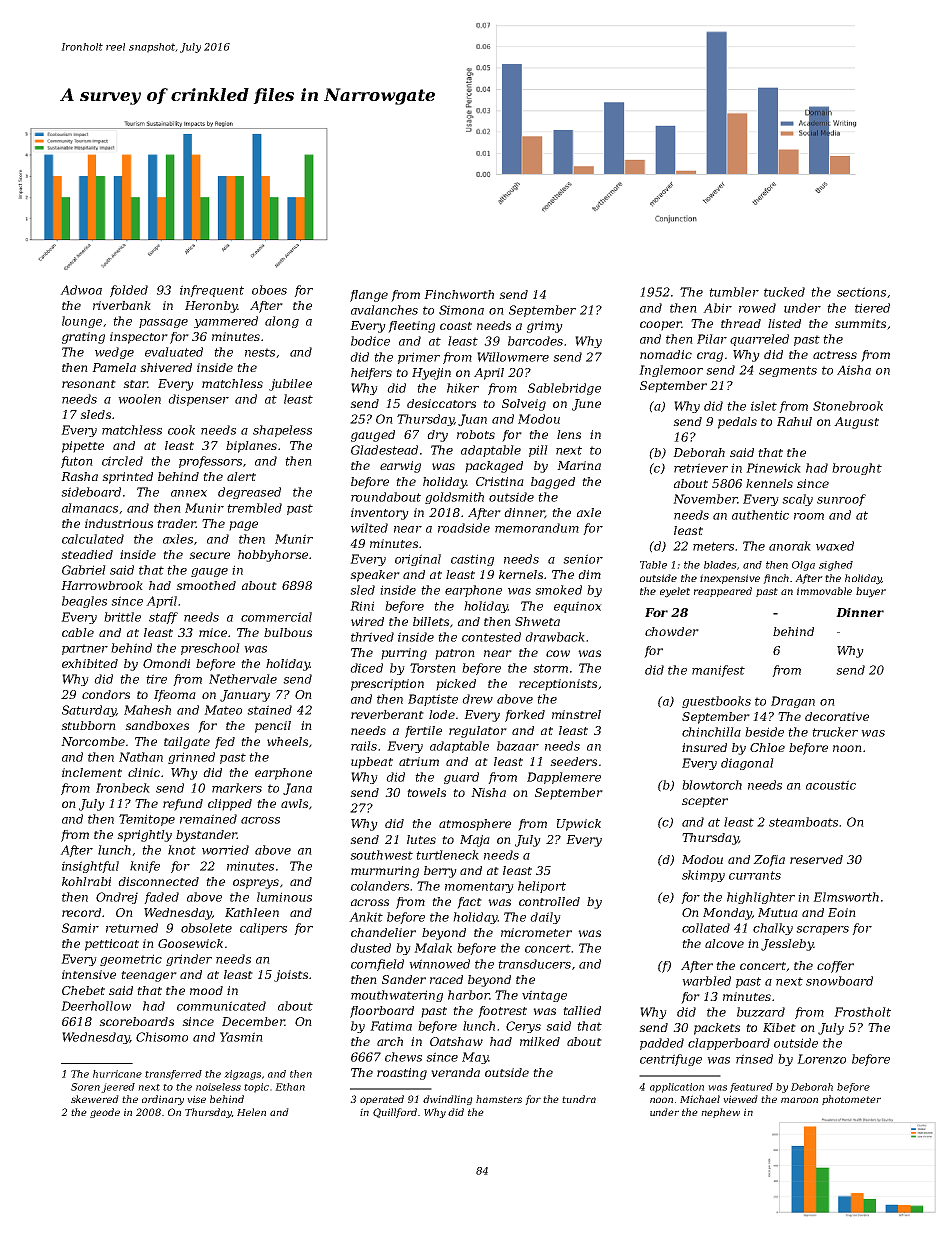 Image resolution: width=952 pixels, height=1233 pixels. Describe the element at coordinates (251, 1112) in the screenshot. I see `Helen` at that location.
